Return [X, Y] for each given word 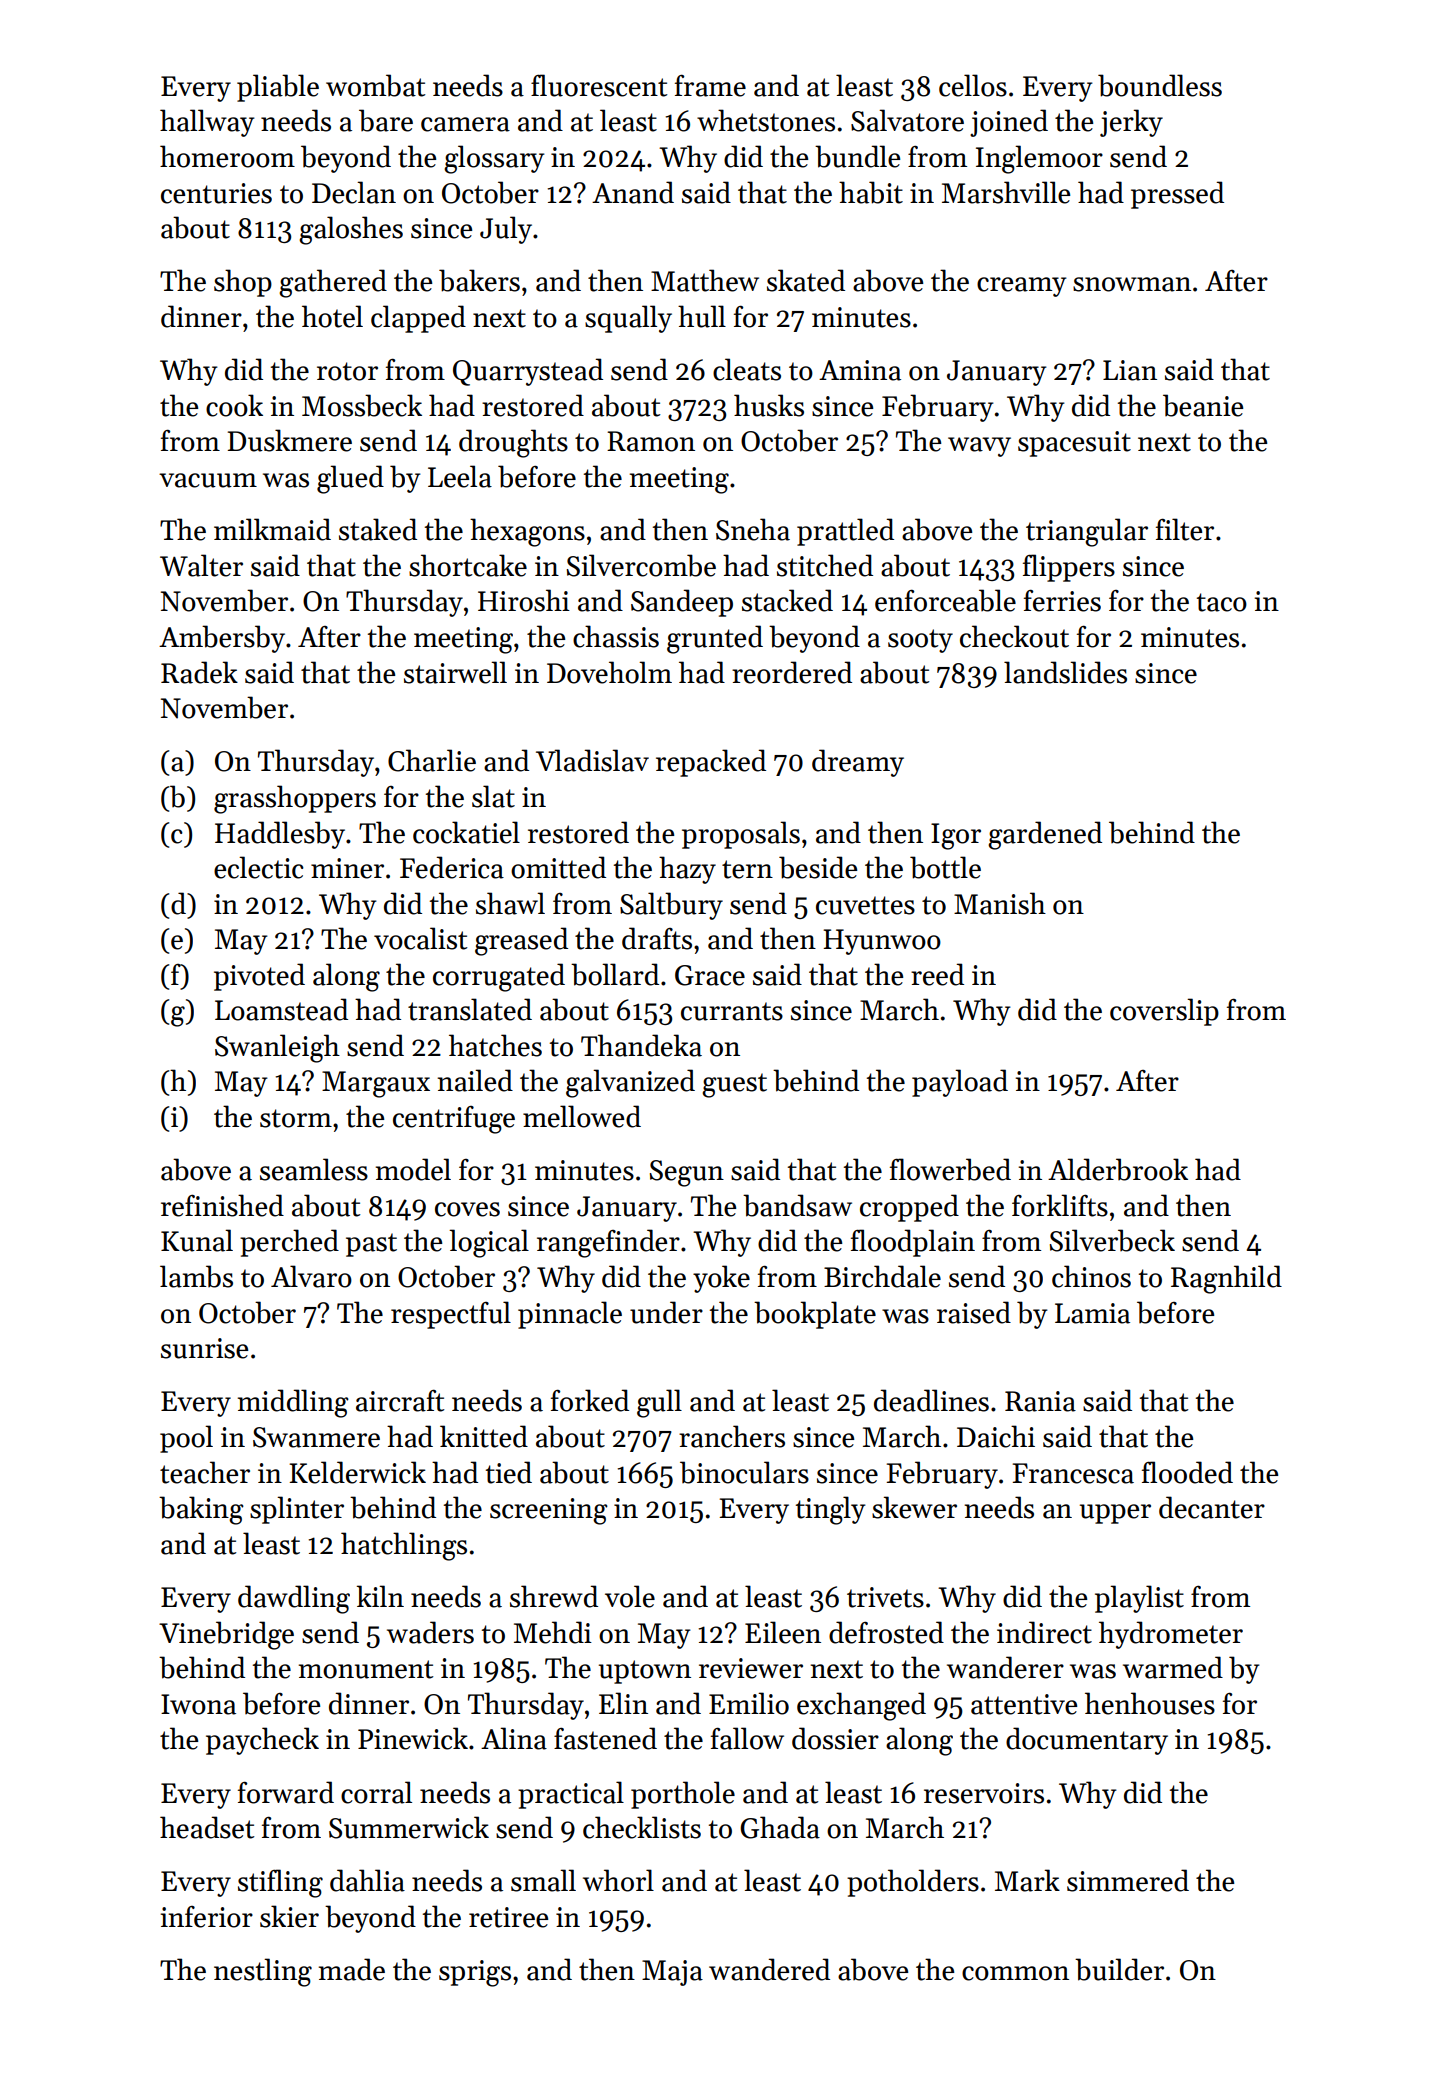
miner [347, 868]
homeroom [227, 156]
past [371, 1245]
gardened [1045, 835]
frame [710, 85]
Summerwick [409, 1827]
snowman [1132, 284]
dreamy [858, 763]
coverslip [1164, 1012]
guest [734, 1085]
